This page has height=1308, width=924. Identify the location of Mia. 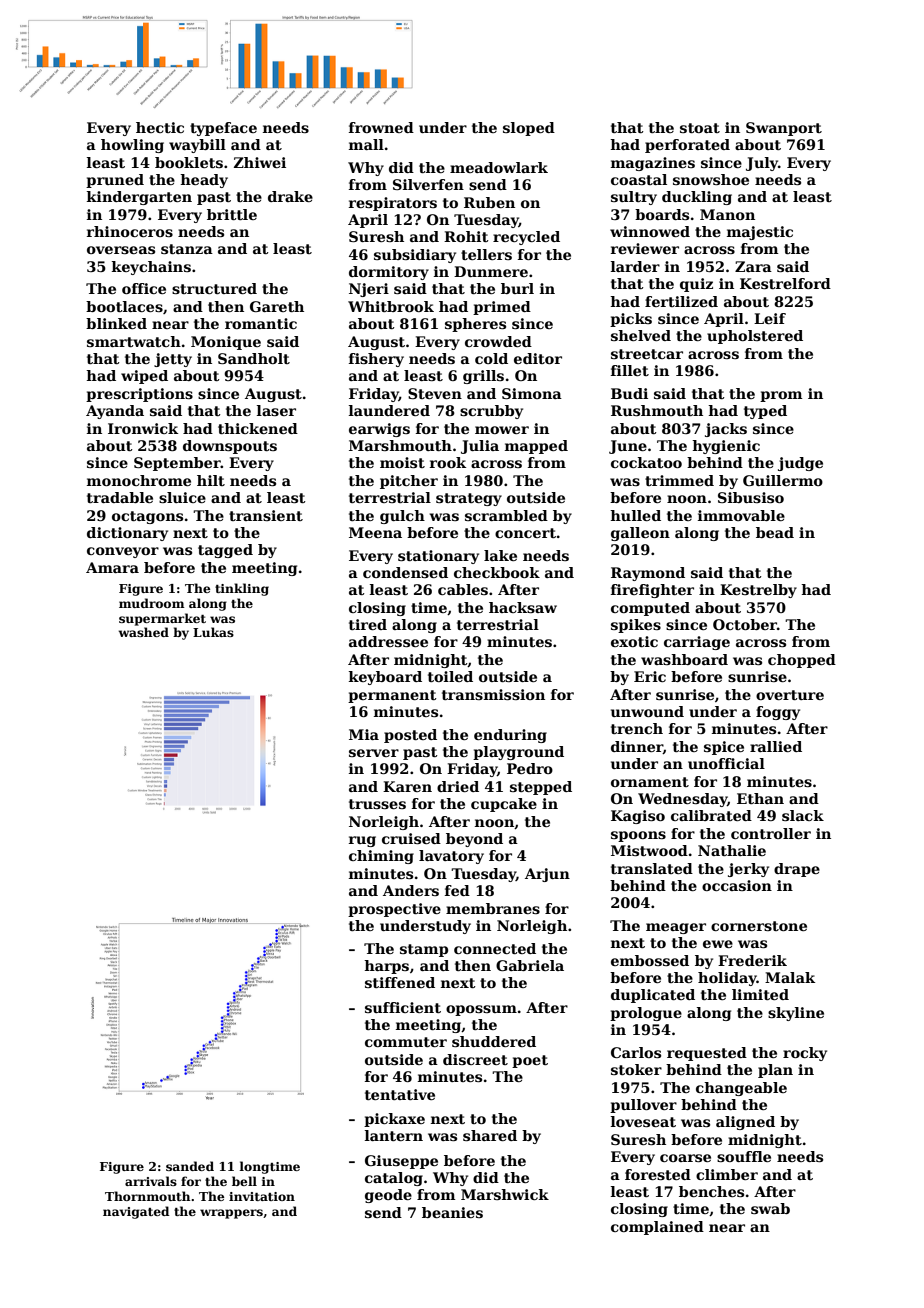
(364, 734).
